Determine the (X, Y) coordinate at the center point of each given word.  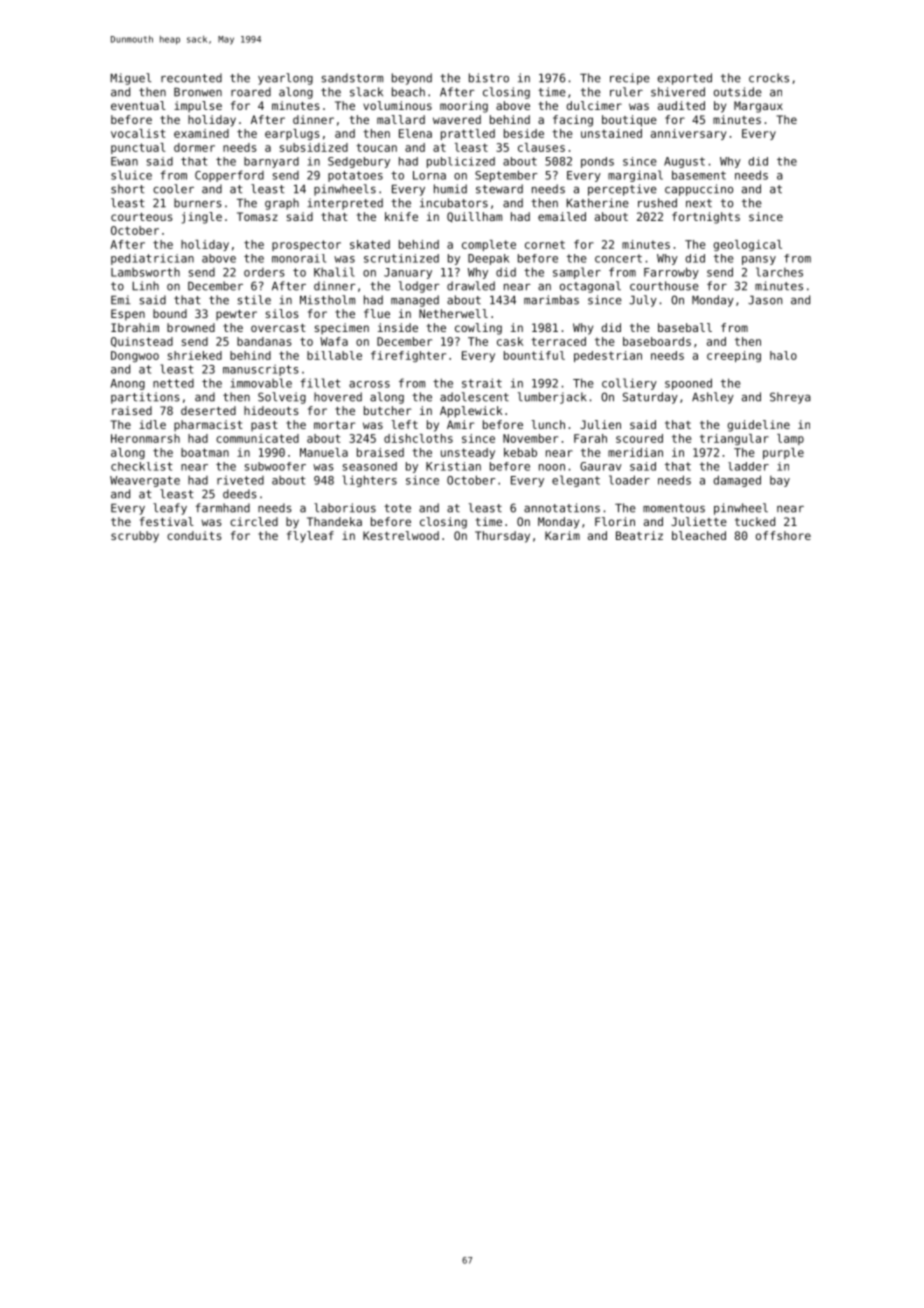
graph (282, 204)
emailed (562, 216)
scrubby (135, 537)
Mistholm (327, 300)
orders (264, 272)
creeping (734, 356)
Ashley (713, 398)
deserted (208, 410)
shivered (678, 92)
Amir (461, 424)
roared (251, 92)
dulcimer (594, 105)
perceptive (622, 190)
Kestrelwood (401, 535)
